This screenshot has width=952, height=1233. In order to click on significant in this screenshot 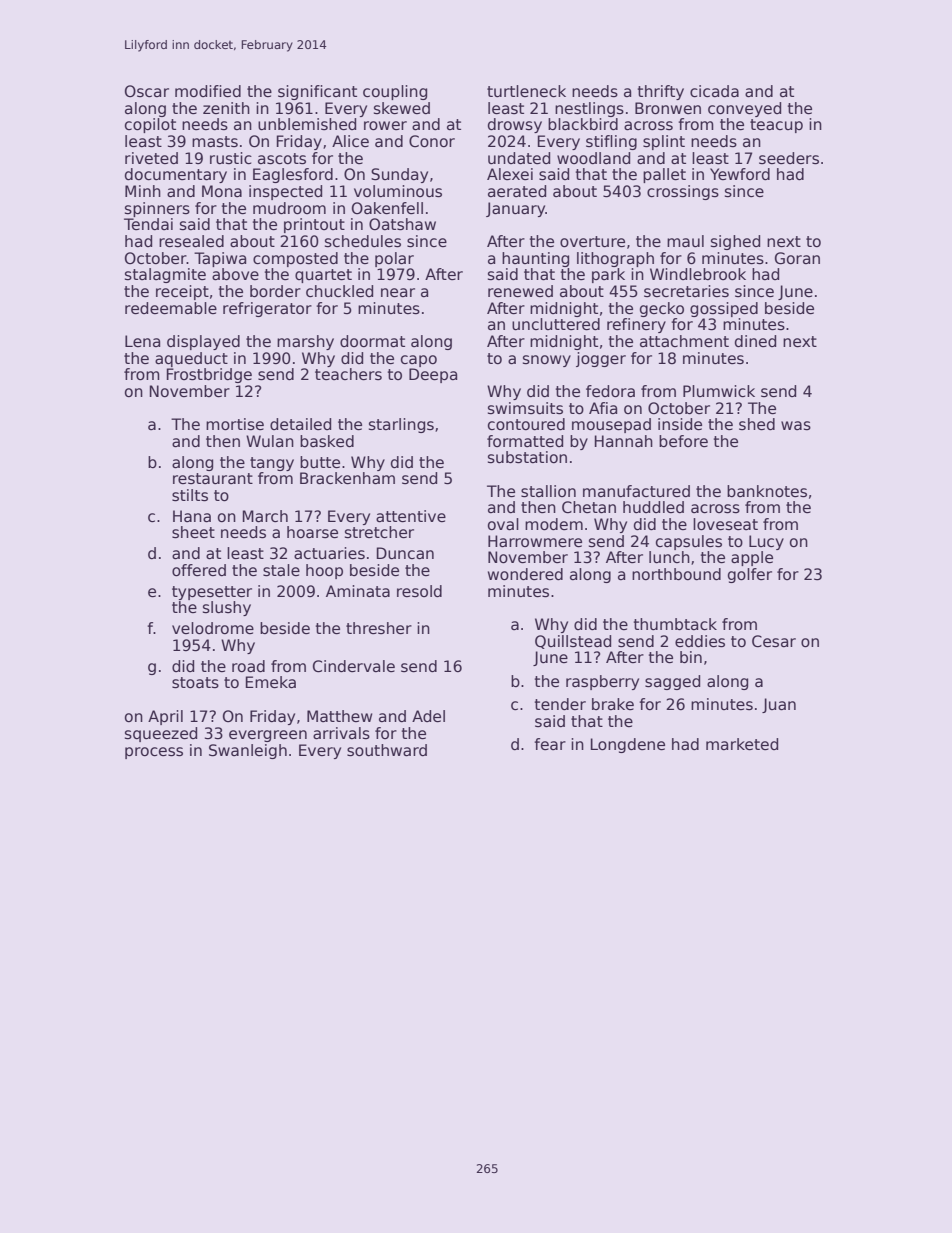, I will do `click(317, 92)`.
